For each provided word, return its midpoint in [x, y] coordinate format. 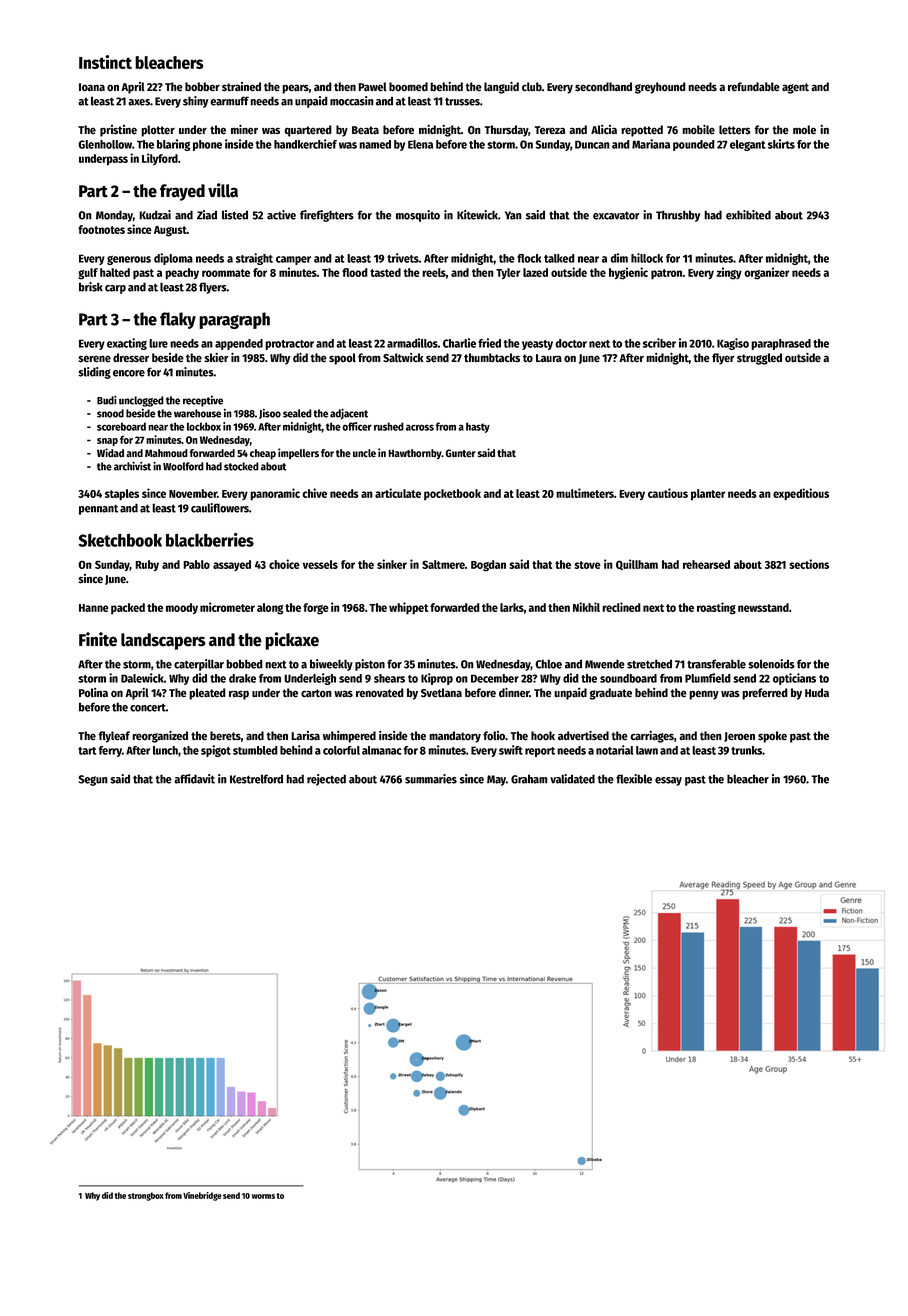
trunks [747, 750]
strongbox [146, 1196]
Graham [529, 779]
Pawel [372, 87]
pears [295, 89]
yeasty [537, 345]
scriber [659, 343]
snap [107, 442]
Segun [93, 780]
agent [795, 88]
